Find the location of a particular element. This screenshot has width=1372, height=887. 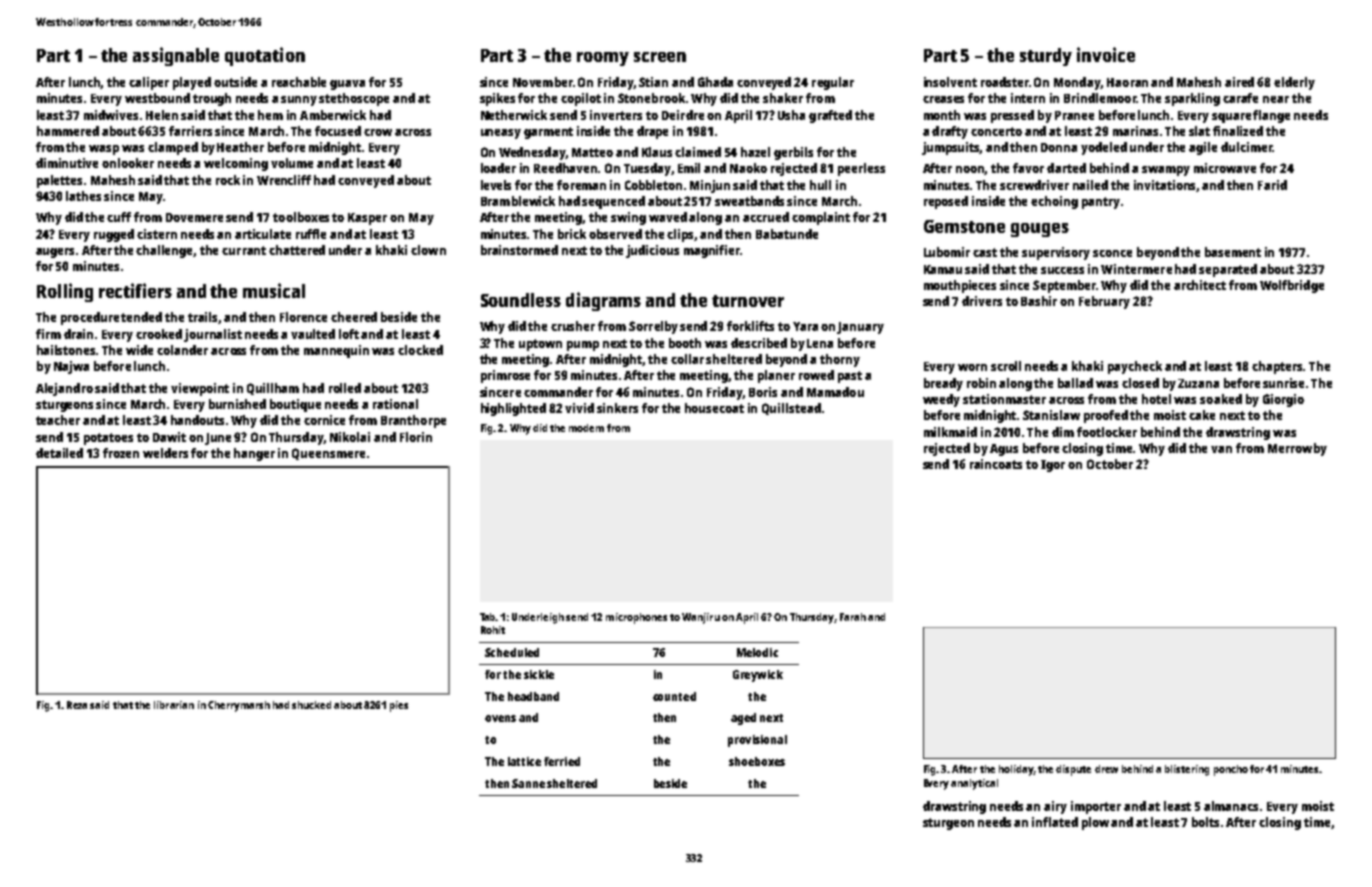

past is located at coordinates (850, 377).
